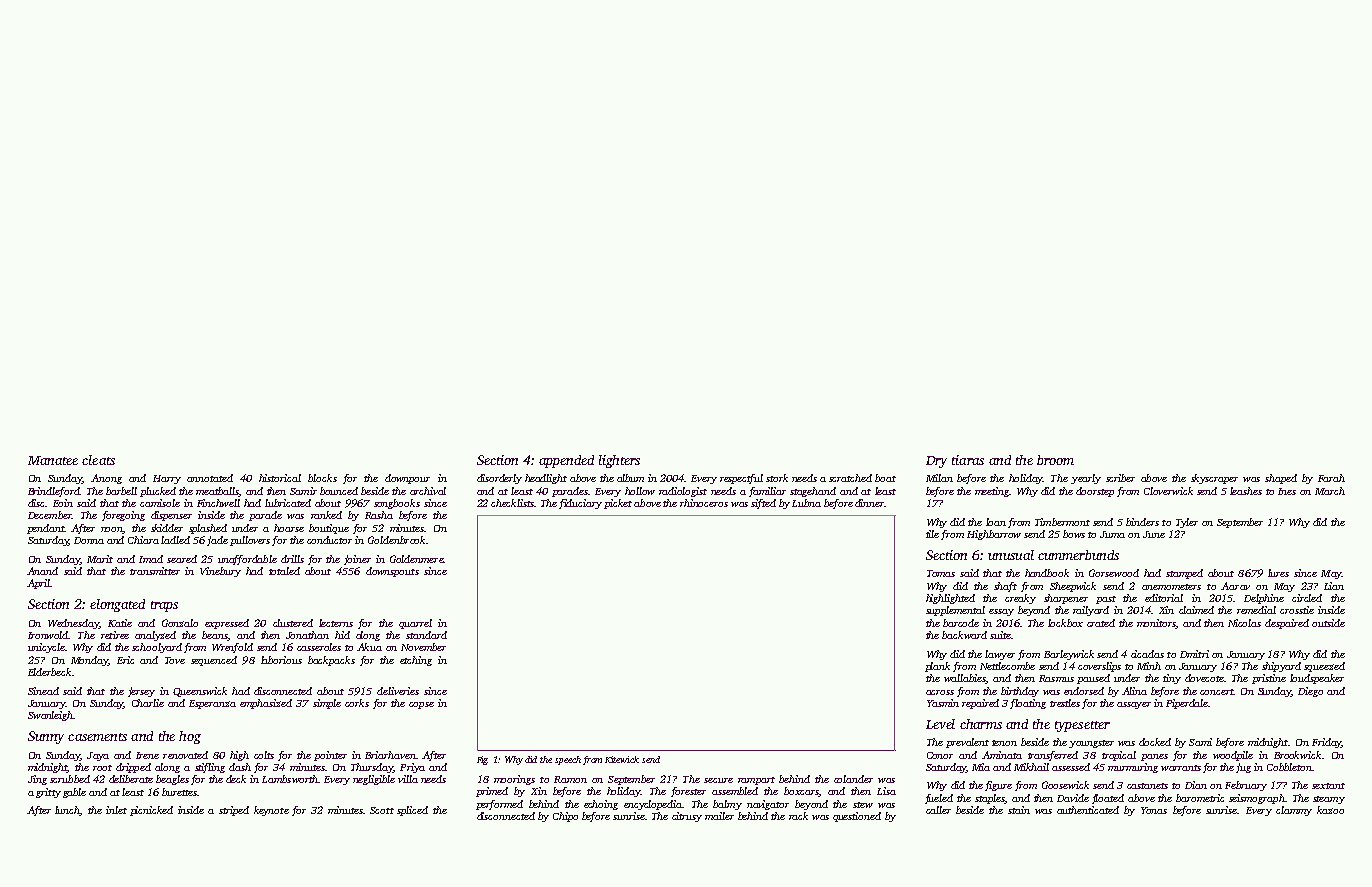  What do you see at coordinates (1055, 460) in the screenshot?
I see `broom` at bounding box center [1055, 460].
